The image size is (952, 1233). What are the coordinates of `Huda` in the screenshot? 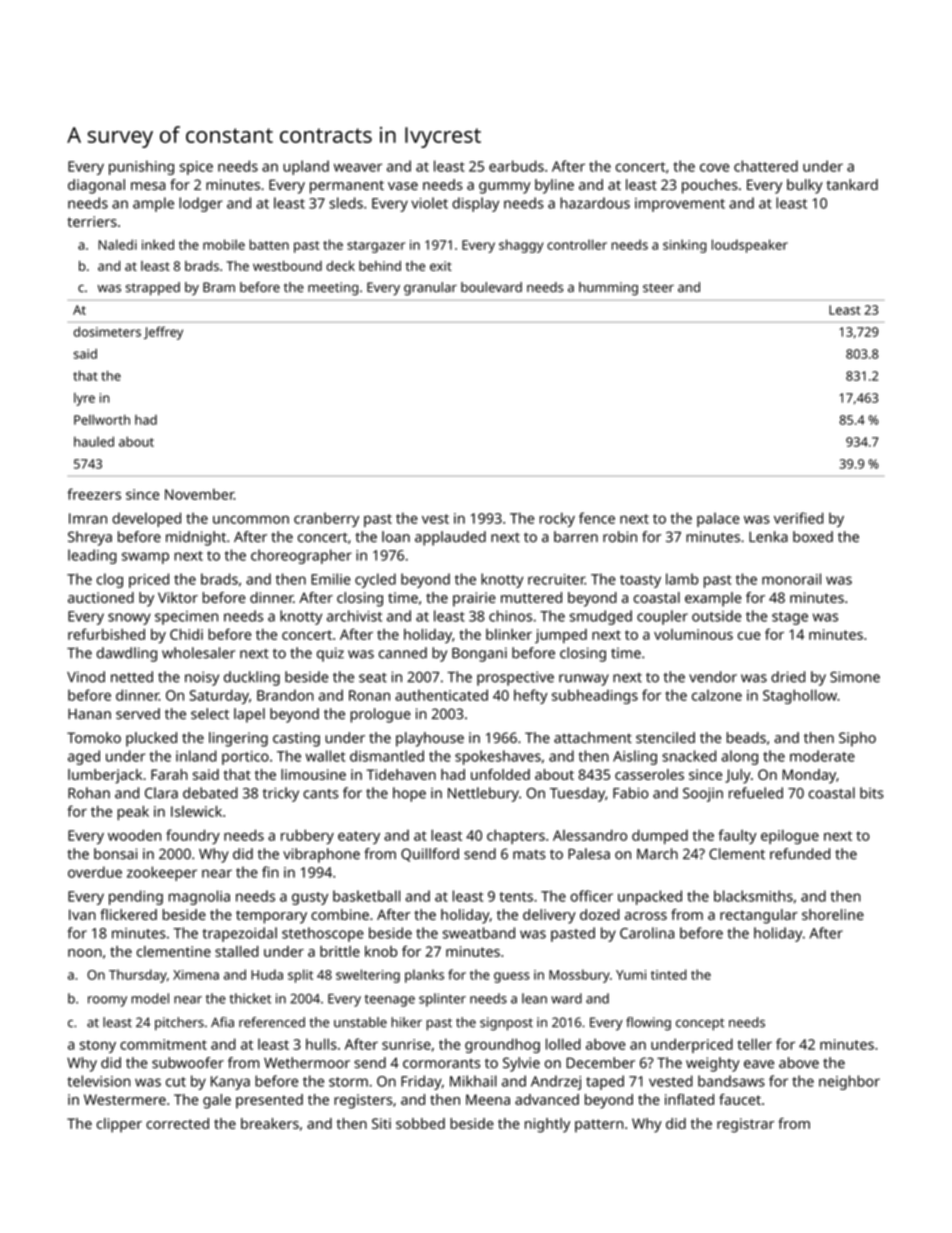 It's located at (267, 974).
